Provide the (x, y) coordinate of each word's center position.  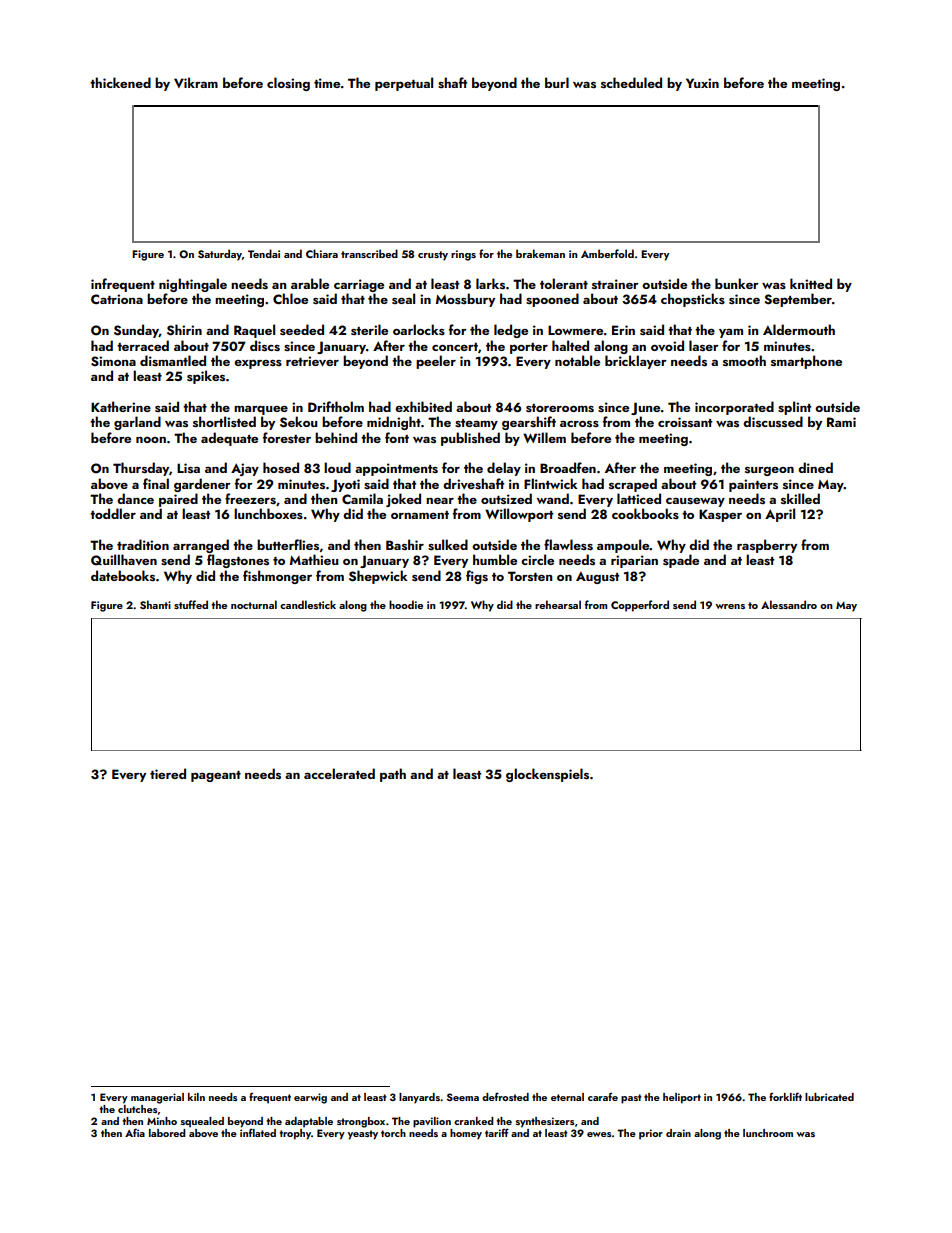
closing (288, 84)
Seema (463, 1097)
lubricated (829, 1097)
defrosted (505, 1096)
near (440, 500)
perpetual (404, 84)
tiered (168, 773)
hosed (281, 467)
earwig (310, 1098)
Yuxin (702, 83)
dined (815, 467)
